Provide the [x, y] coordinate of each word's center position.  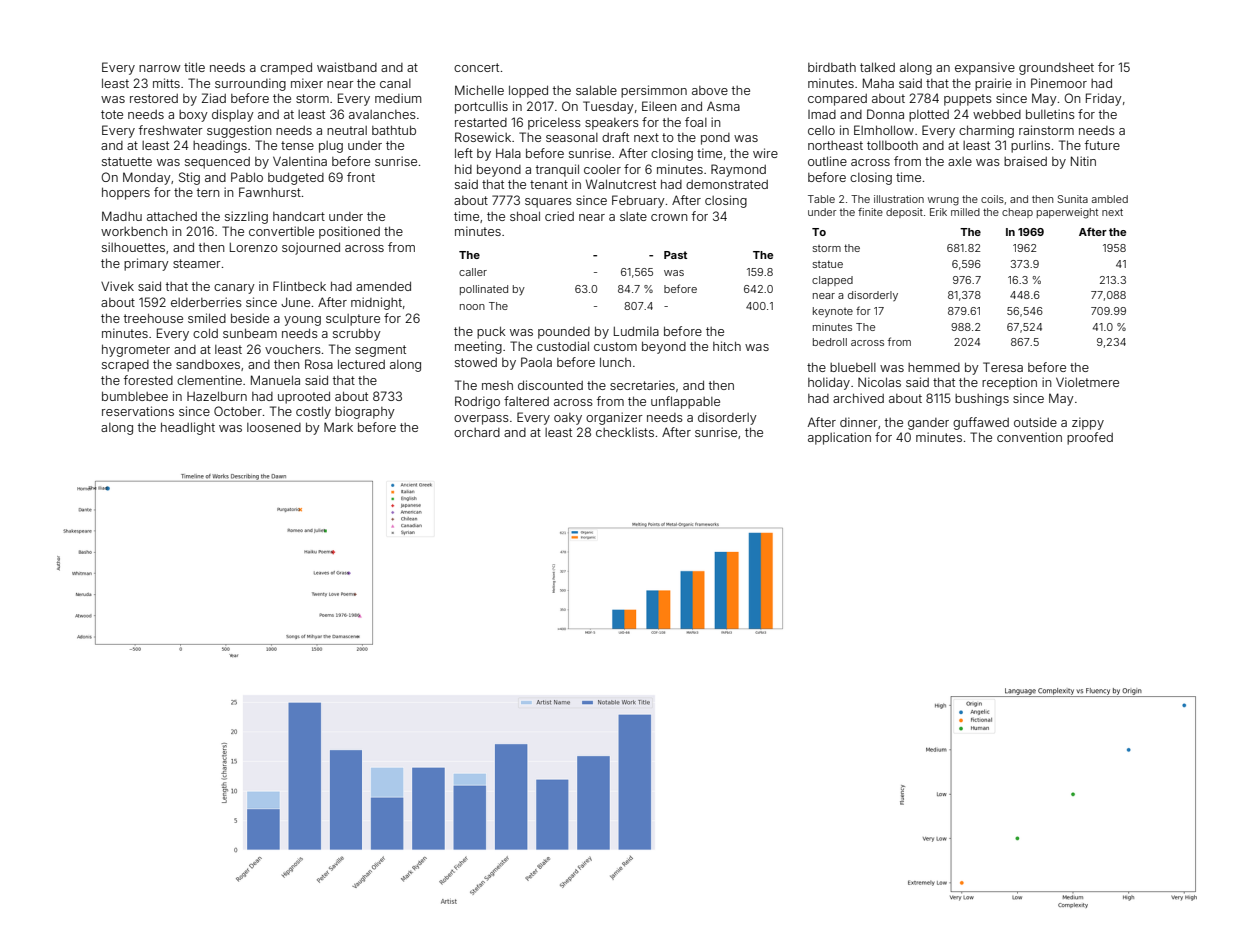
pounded [564, 333]
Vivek [117, 286]
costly [313, 412]
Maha [878, 83]
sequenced [217, 163]
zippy [1088, 423]
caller [473, 272]
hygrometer [136, 350]
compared [837, 100]
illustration [899, 199]
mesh [497, 385]
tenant [549, 184]
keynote [833, 312]
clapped [832, 281]
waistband [347, 67]
